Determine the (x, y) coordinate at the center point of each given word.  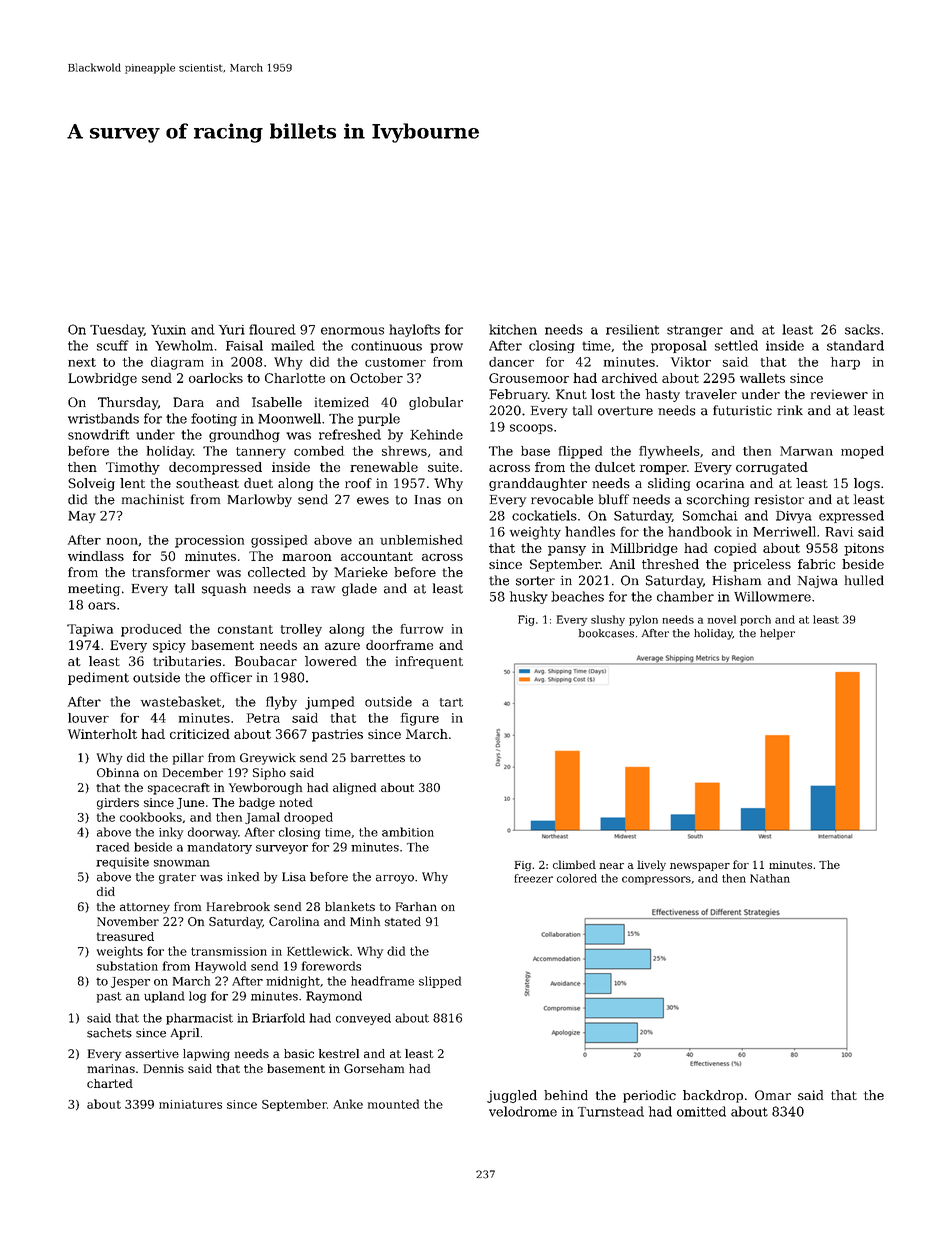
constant (245, 629)
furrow (422, 629)
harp (845, 363)
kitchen (513, 329)
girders (118, 804)
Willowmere (772, 596)
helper (777, 634)
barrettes (378, 757)
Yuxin (168, 330)
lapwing (206, 1055)
